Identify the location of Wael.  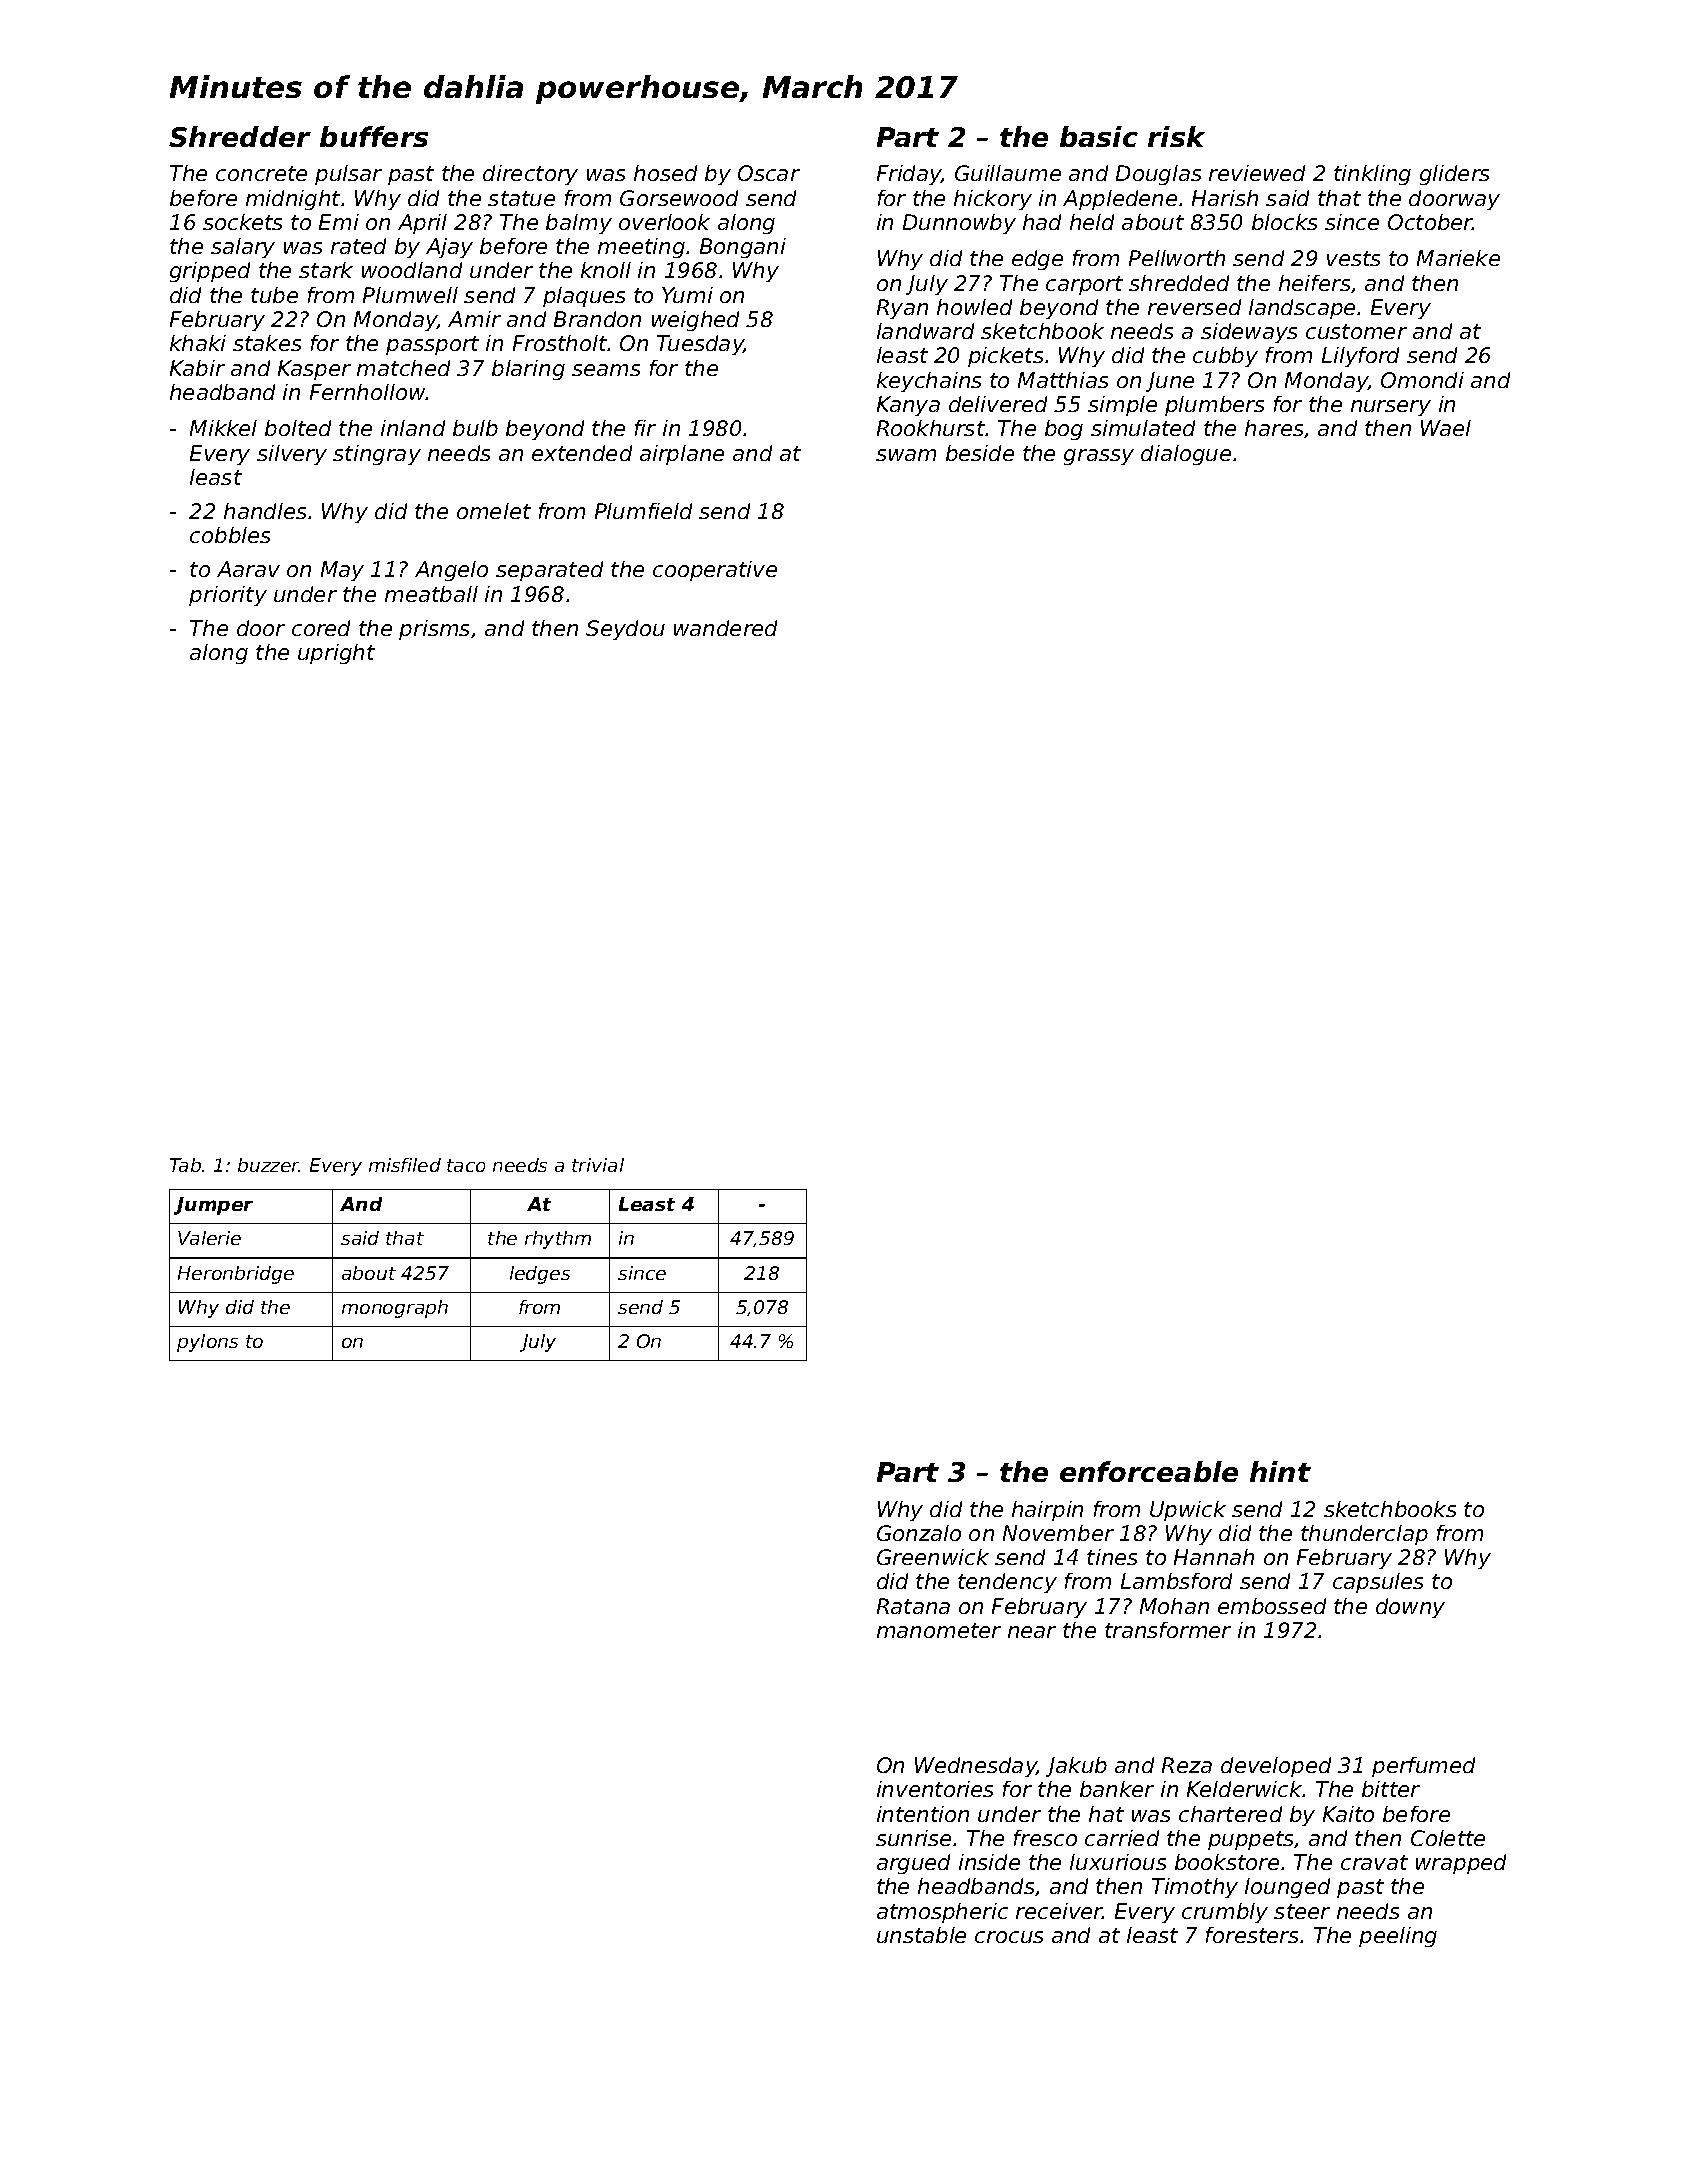
(1446, 428).
